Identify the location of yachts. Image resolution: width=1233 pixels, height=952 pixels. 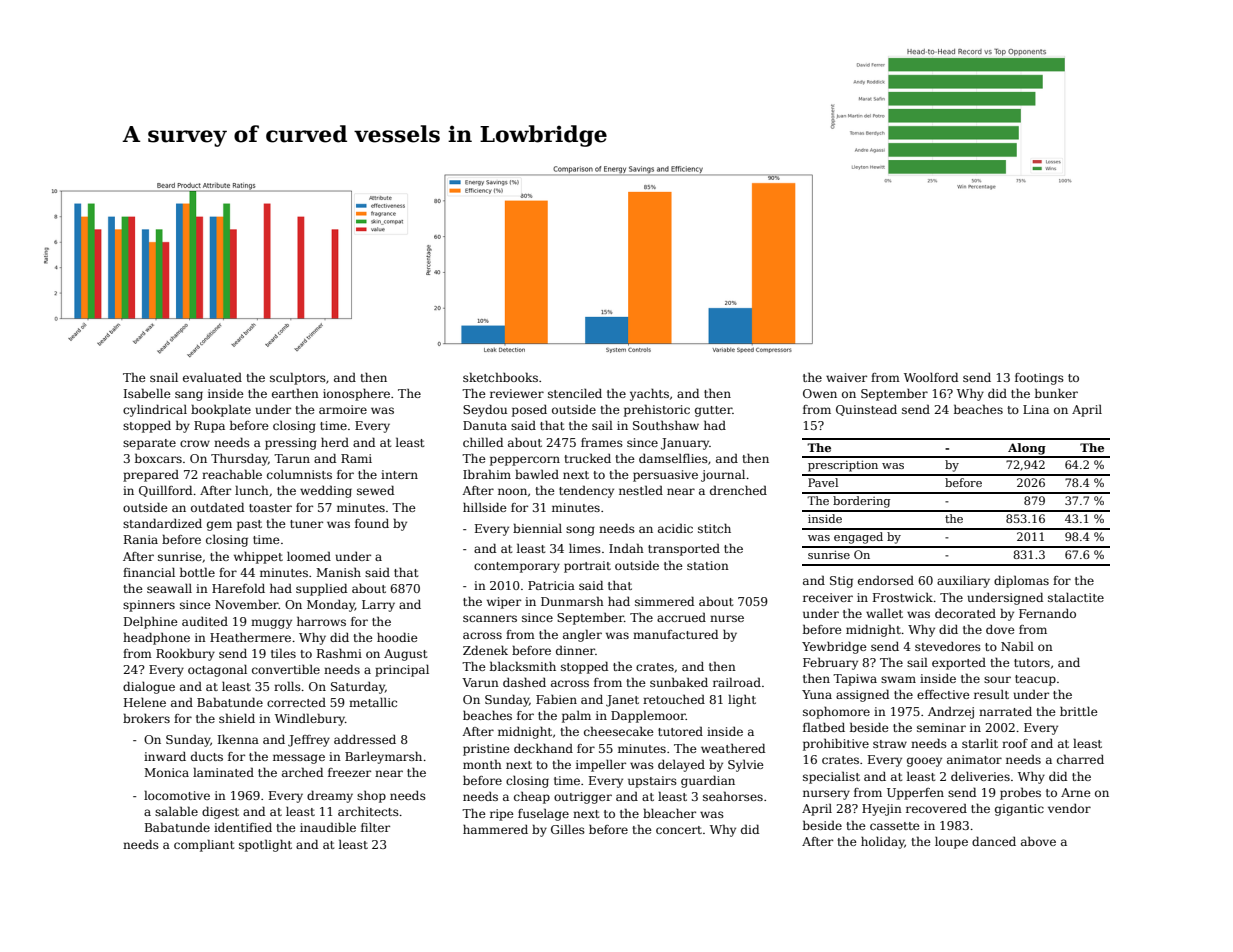
(649, 394).
